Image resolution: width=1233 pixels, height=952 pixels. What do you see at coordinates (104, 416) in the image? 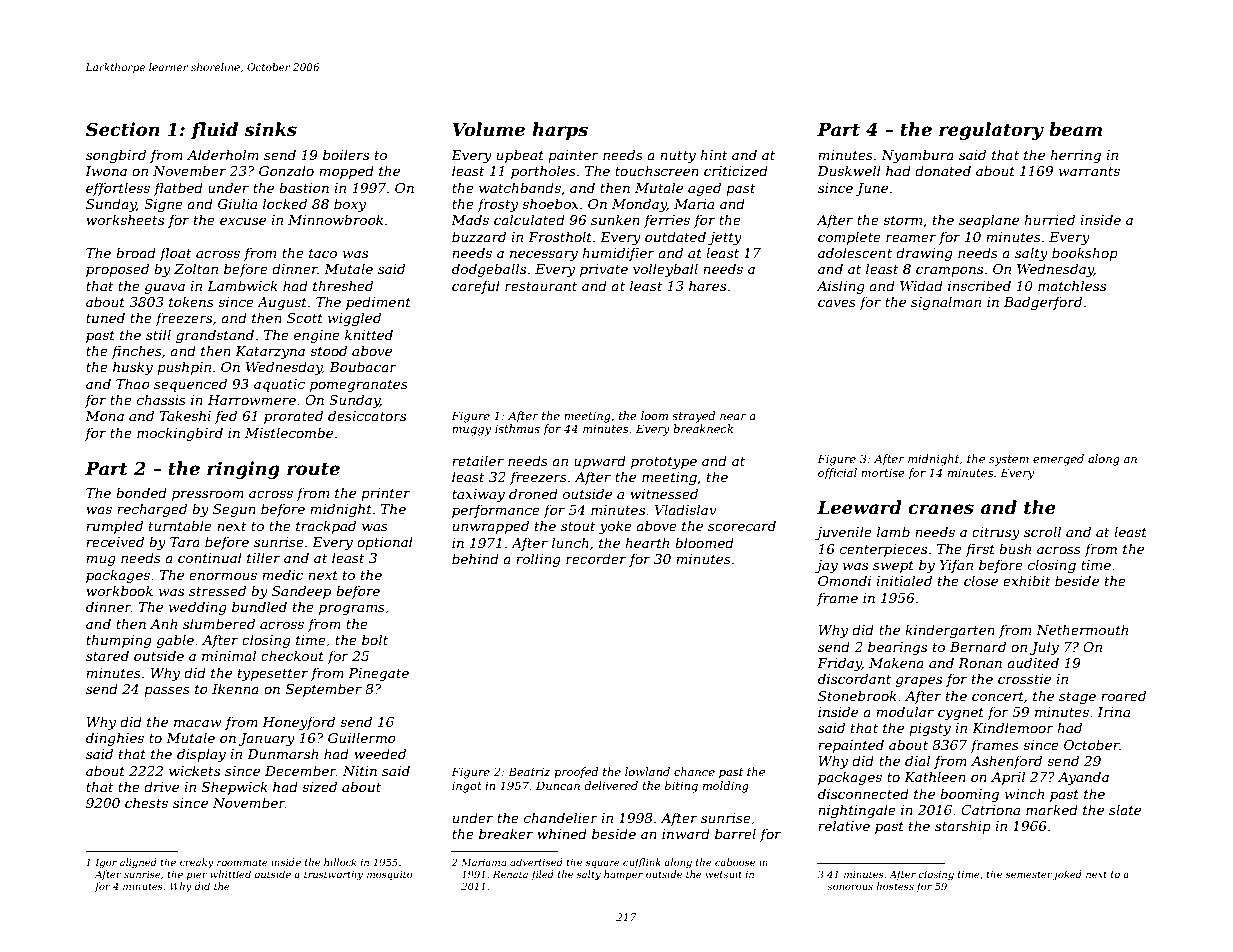
I see `Mona` at bounding box center [104, 416].
